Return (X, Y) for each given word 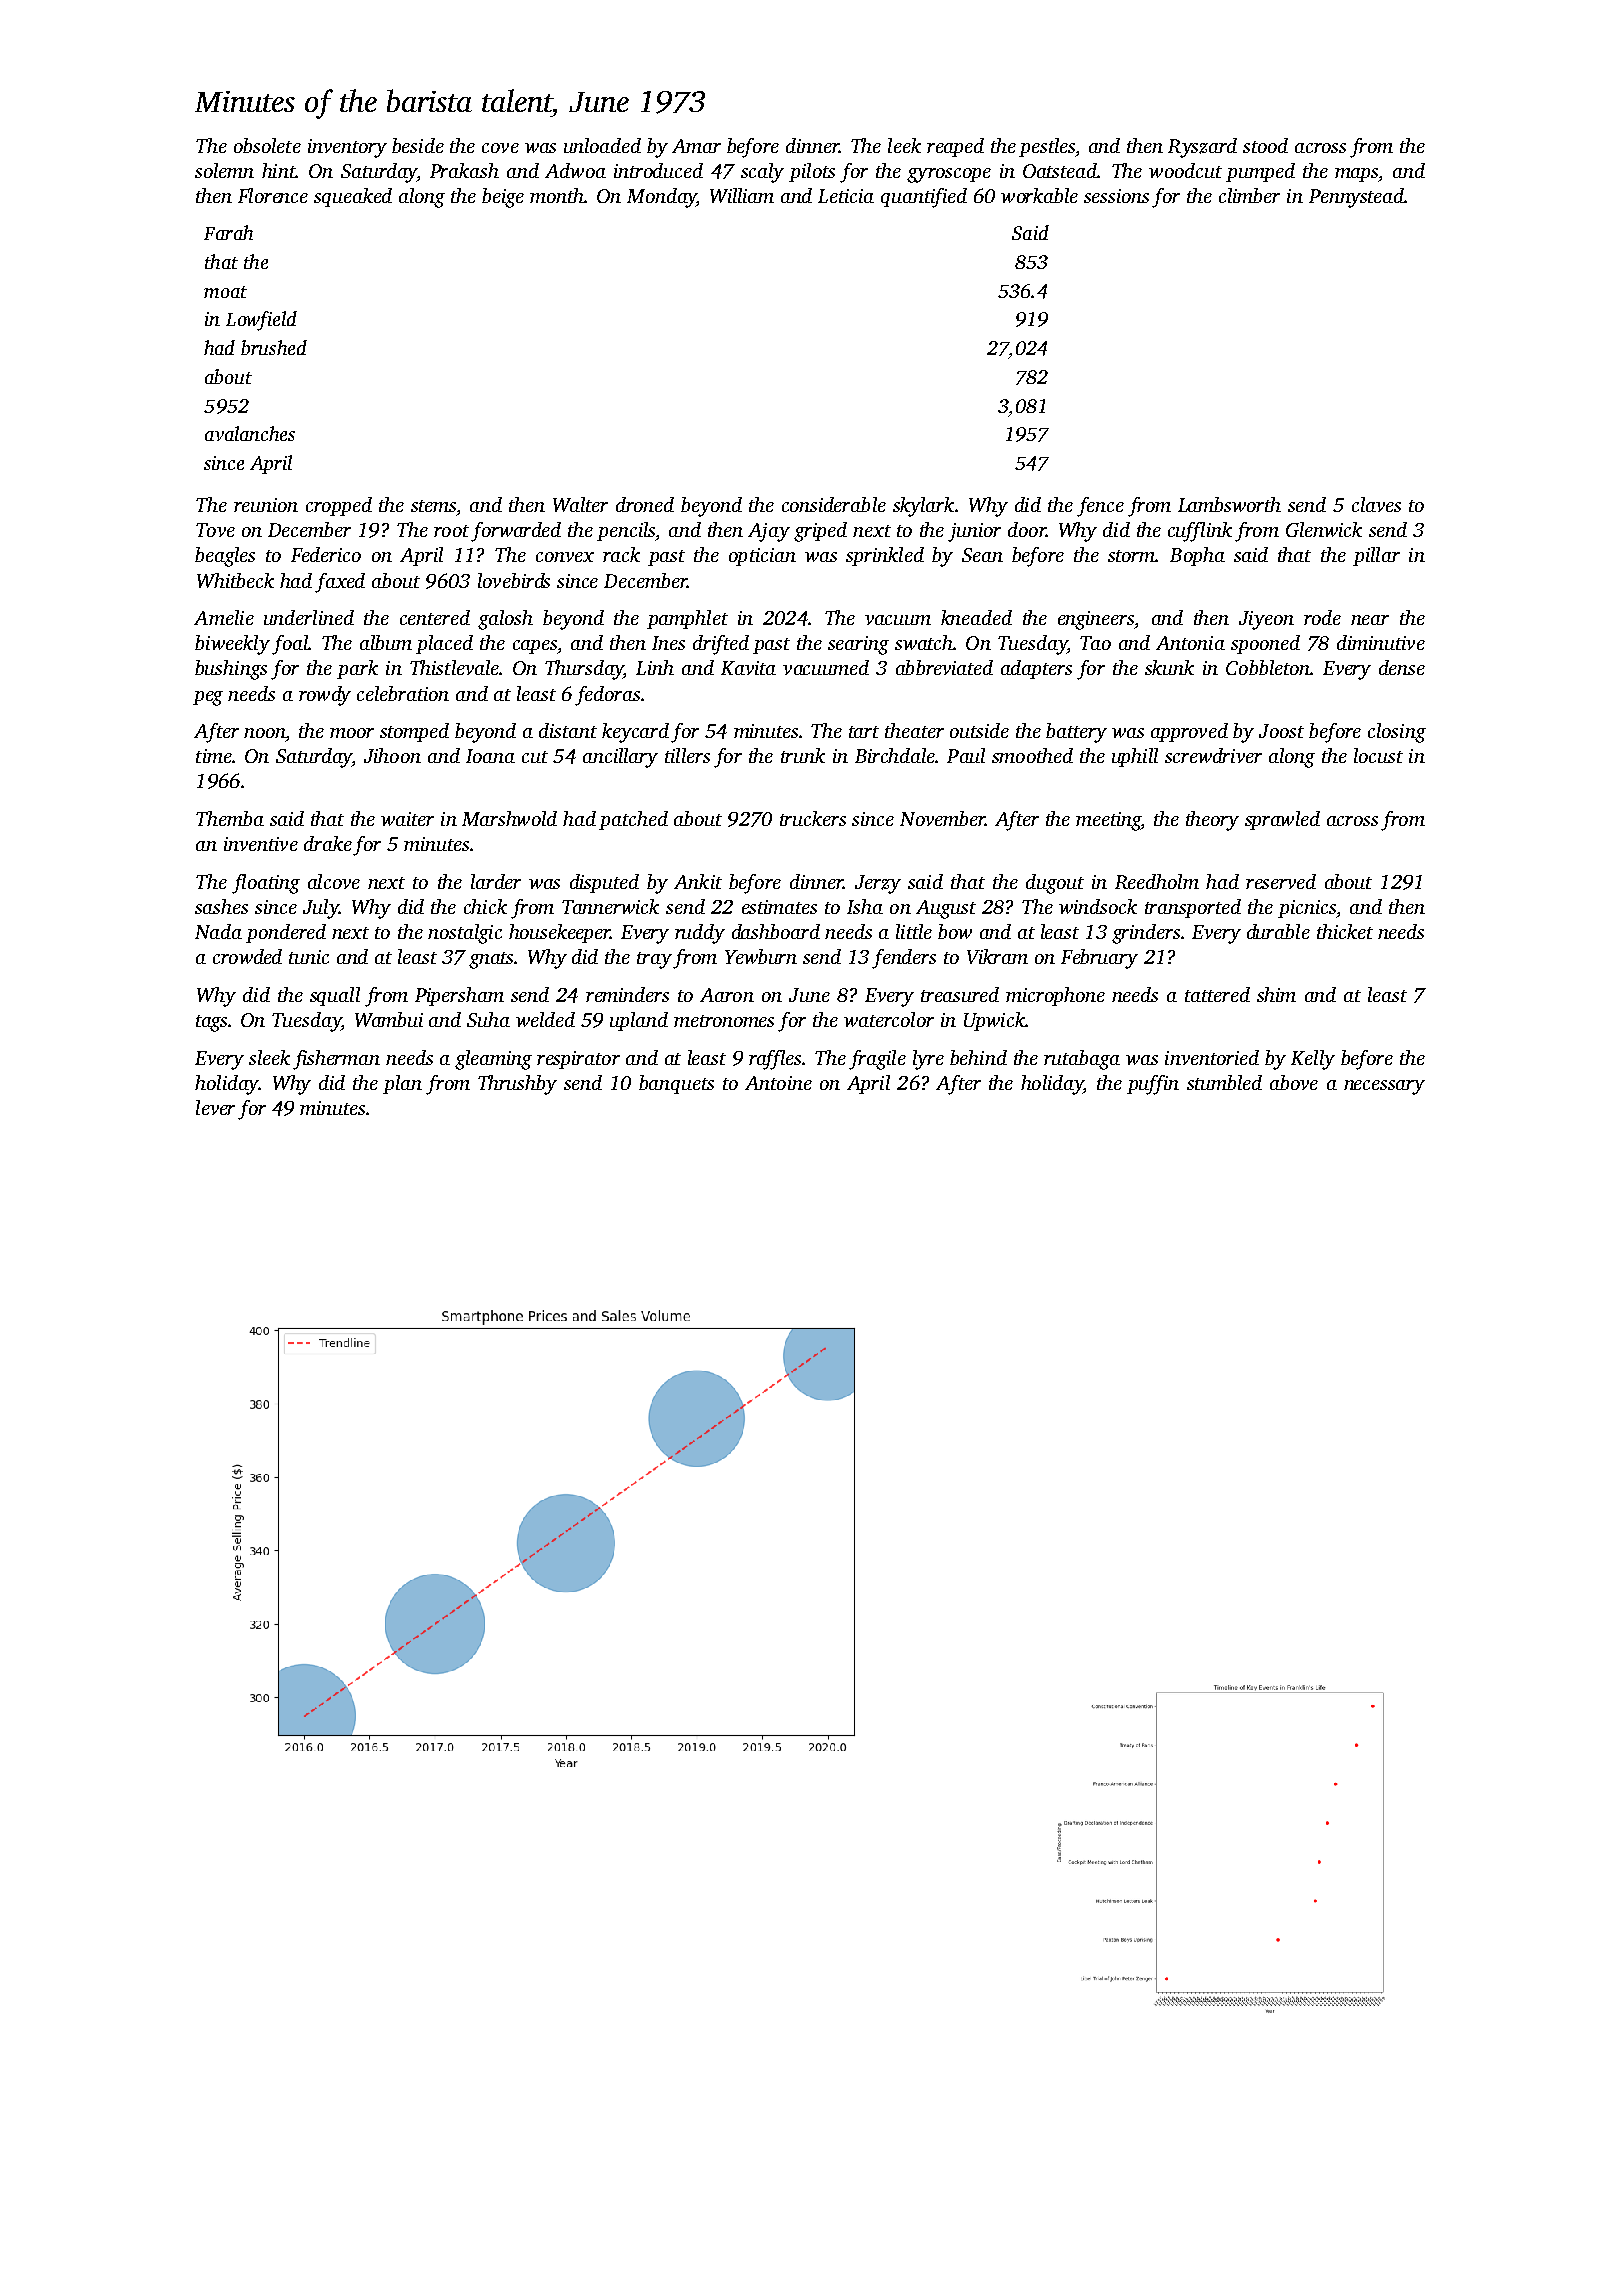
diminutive (1381, 642)
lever (215, 1107)
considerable (834, 504)
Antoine (778, 1083)
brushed (274, 347)
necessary (1384, 1087)
